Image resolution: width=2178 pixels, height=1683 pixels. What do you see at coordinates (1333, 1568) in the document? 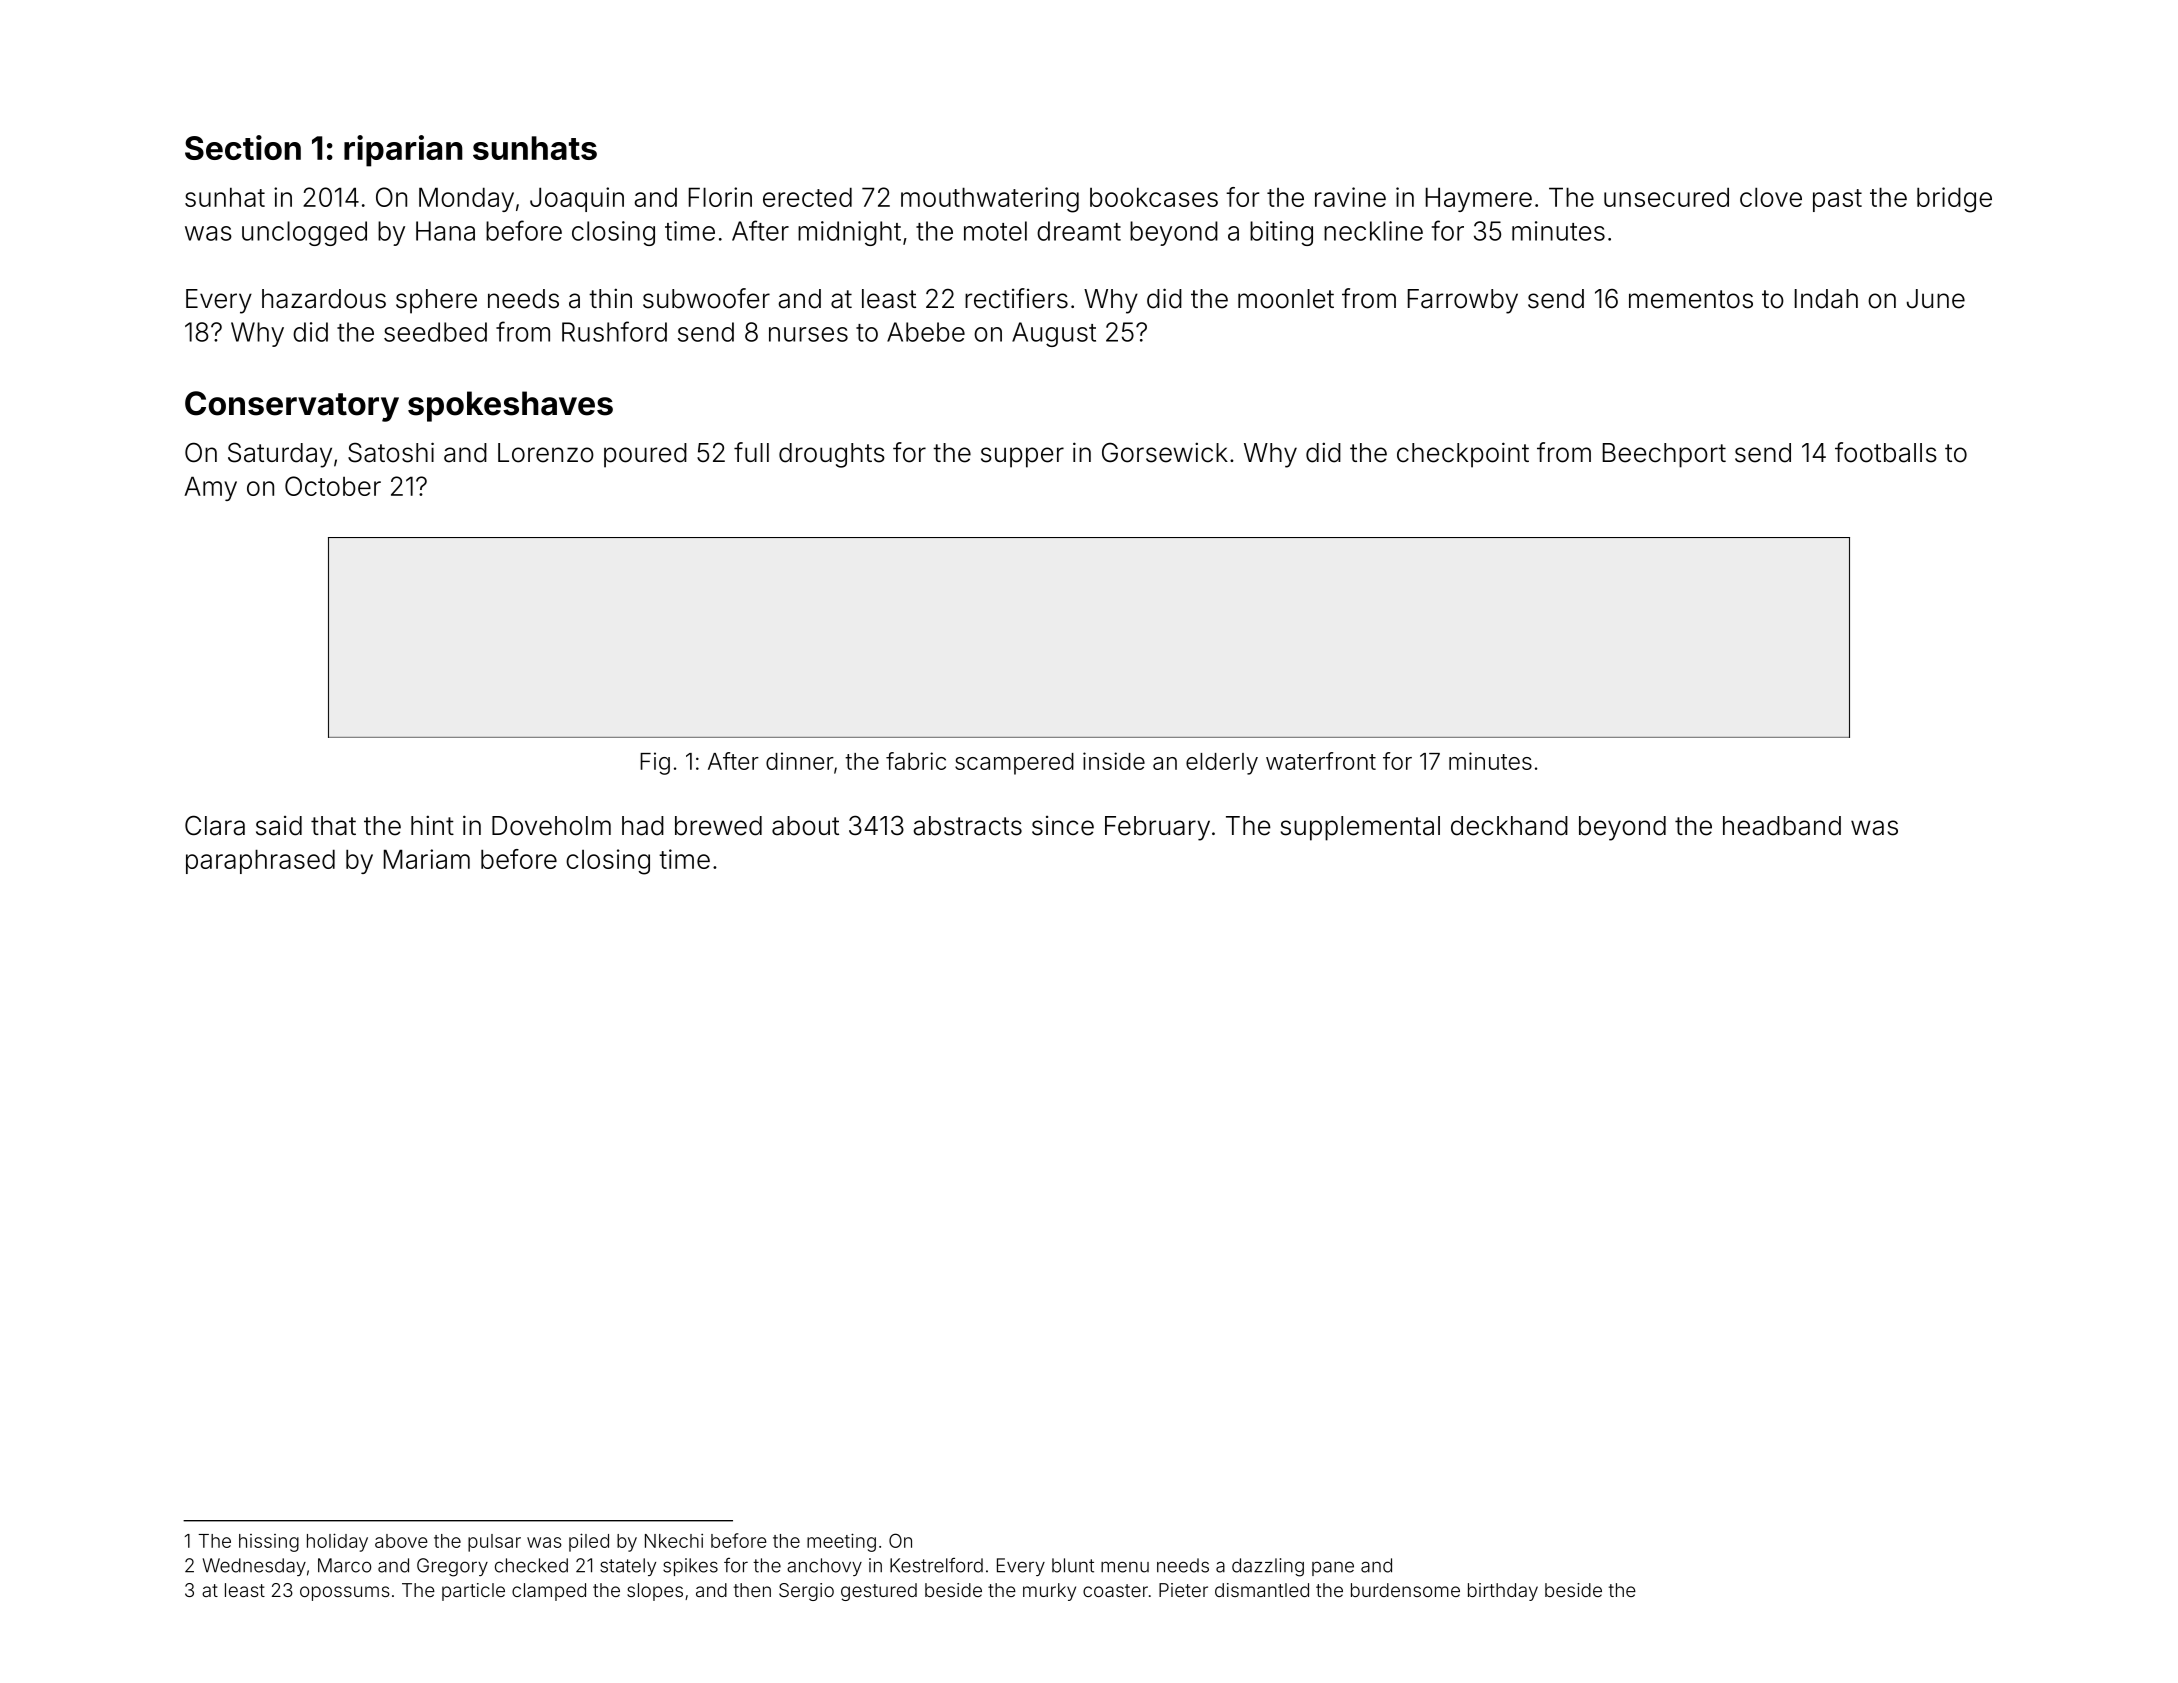
I see `pane` at bounding box center [1333, 1568].
